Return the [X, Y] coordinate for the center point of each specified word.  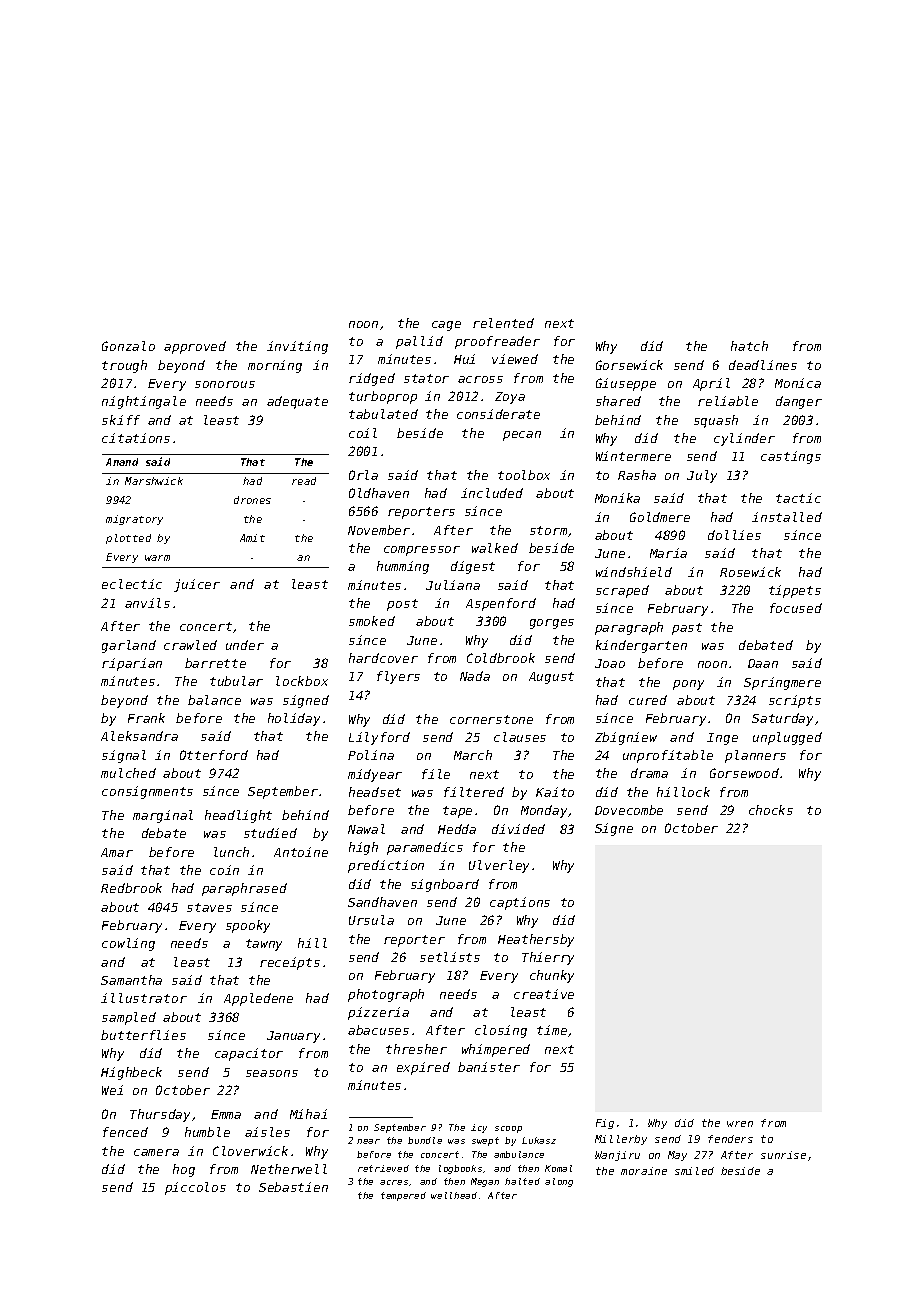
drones [252, 500]
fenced [125, 1132]
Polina [371, 755]
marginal [163, 816]
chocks [771, 810]
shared [618, 401]
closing [501, 1031]
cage [446, 326]
